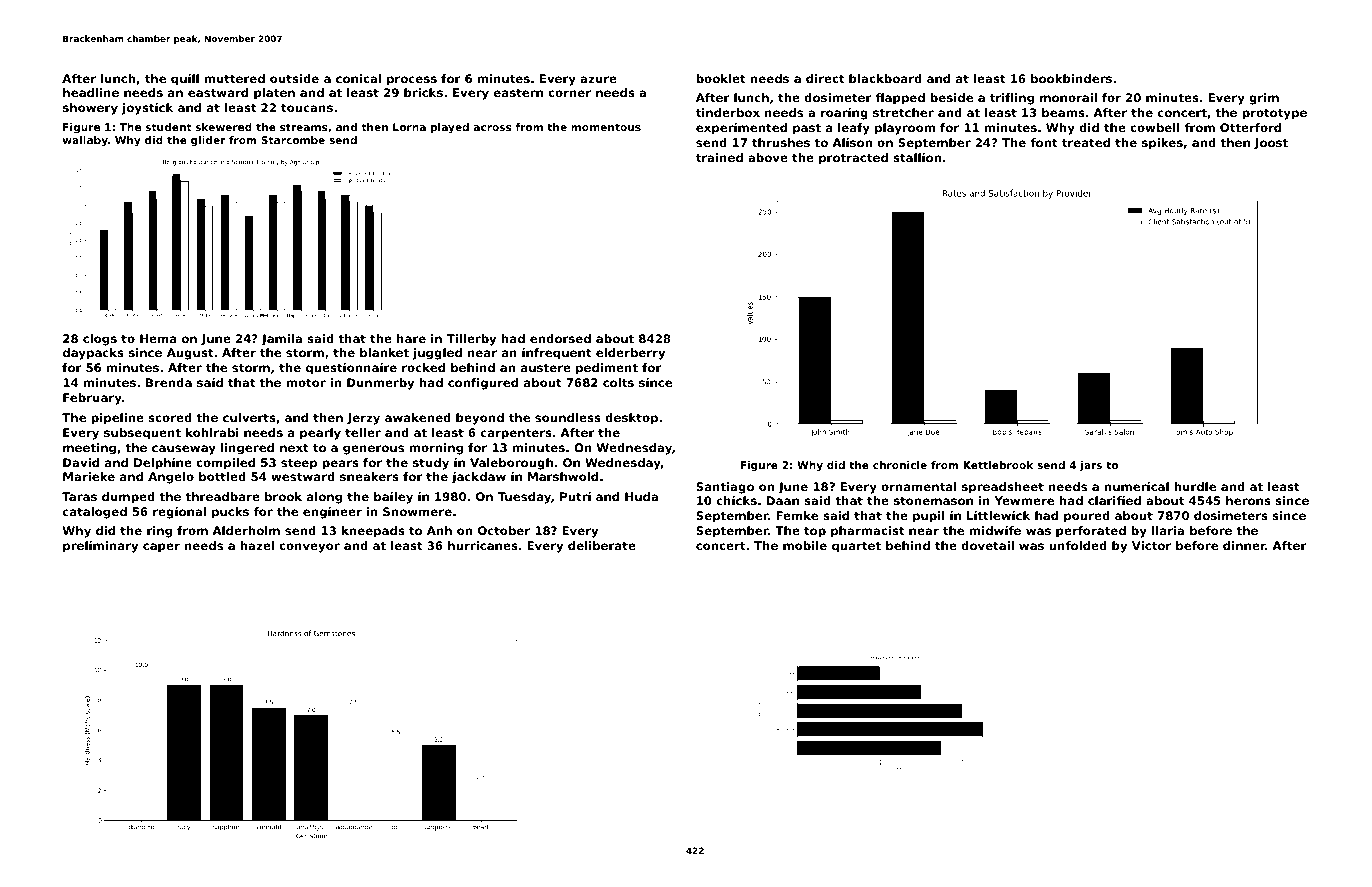  Describe the element at coordinates (868, 532) in the screenshot. I see `pharmacist` at that location.
